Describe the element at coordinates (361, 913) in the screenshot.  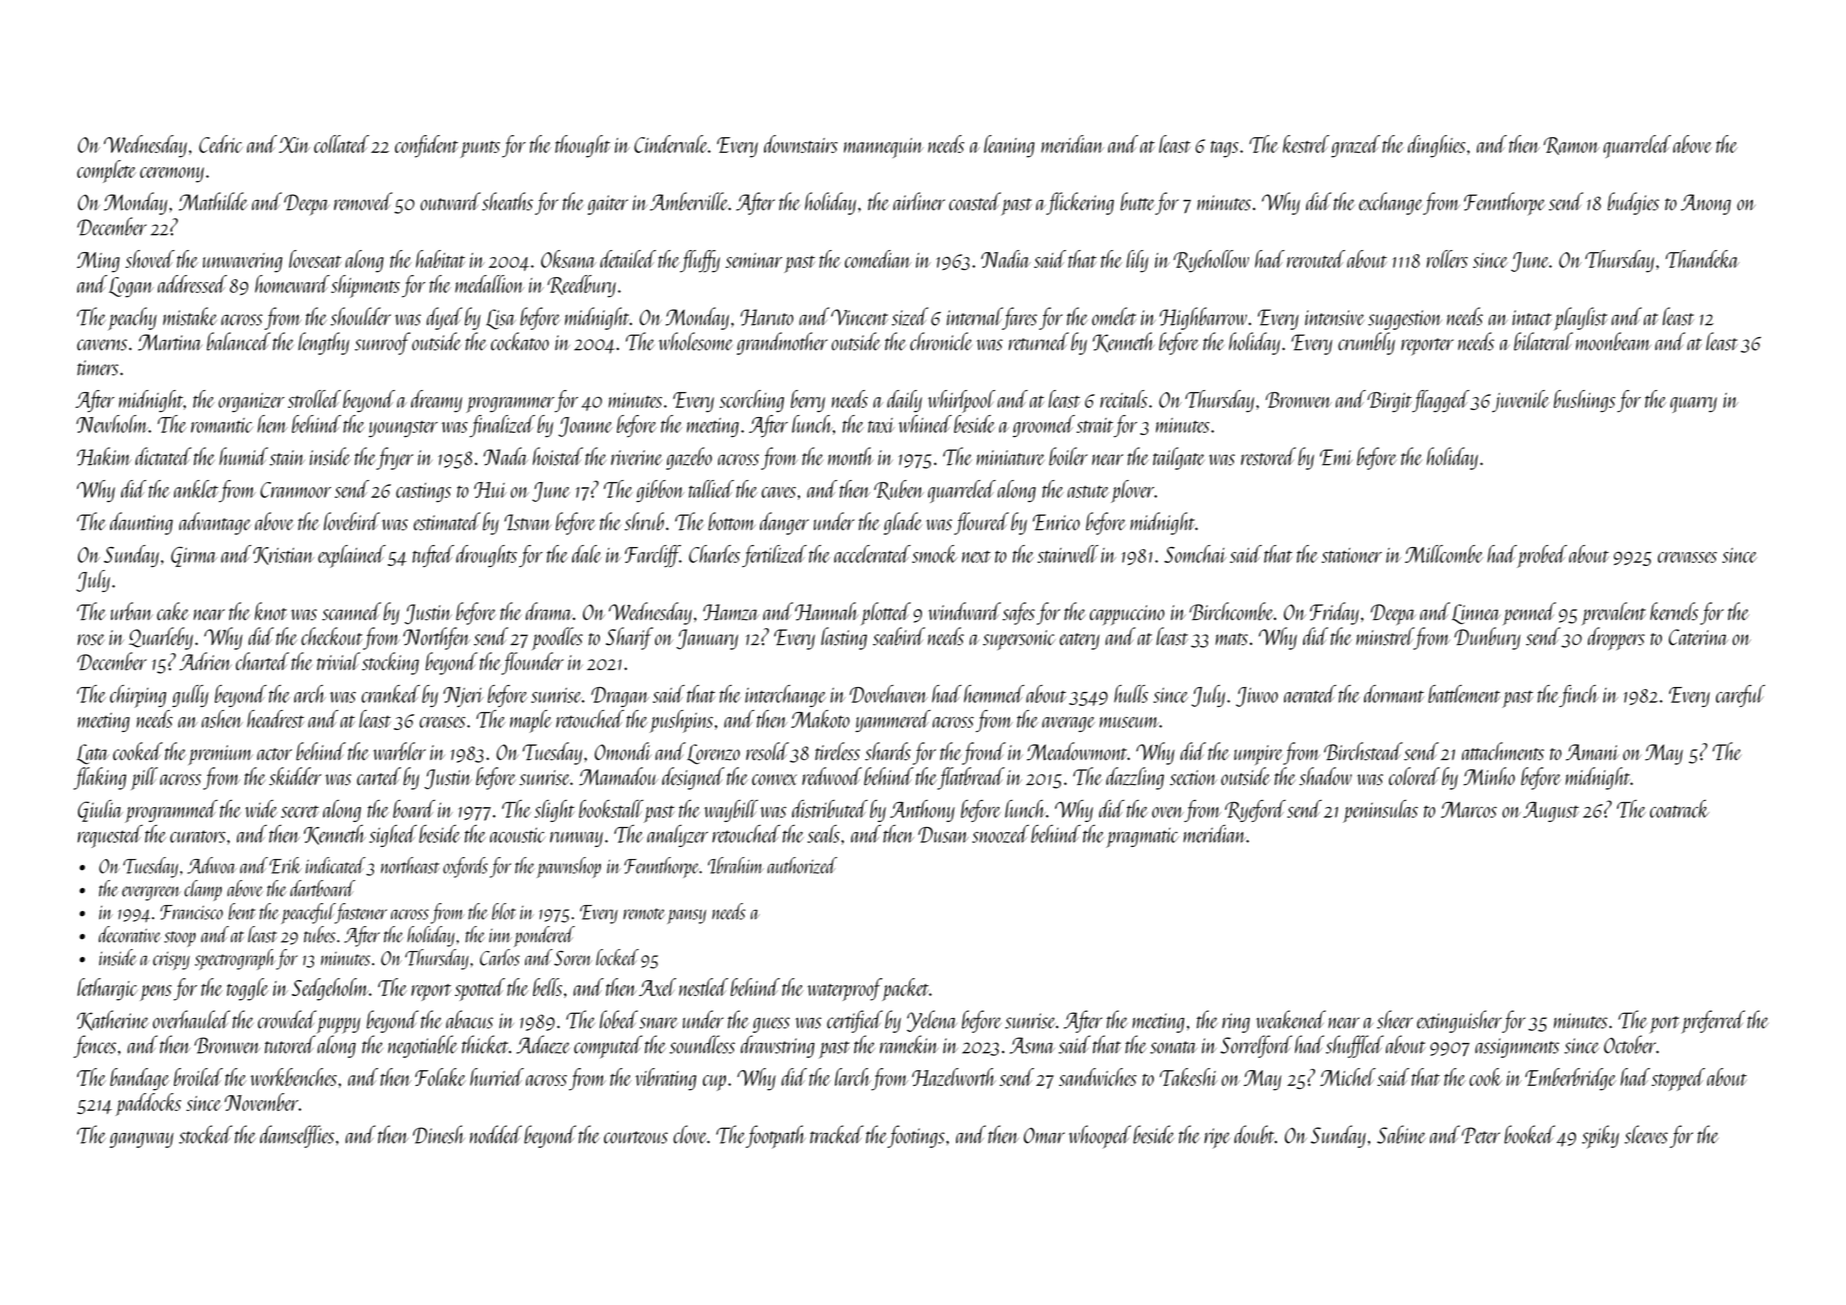
I see `fastener` at that location.
